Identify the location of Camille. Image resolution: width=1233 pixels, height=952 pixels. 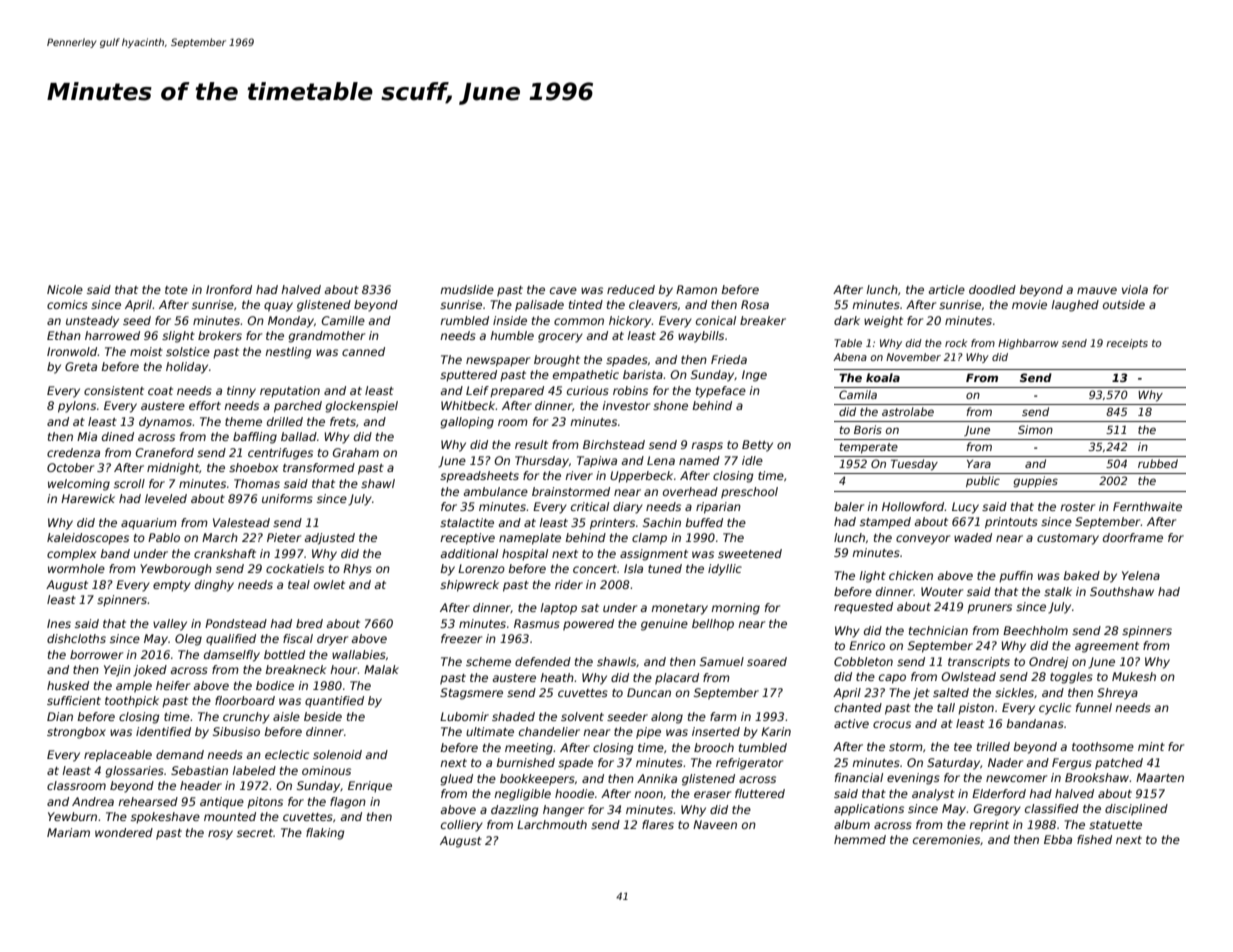
(343, 320).
